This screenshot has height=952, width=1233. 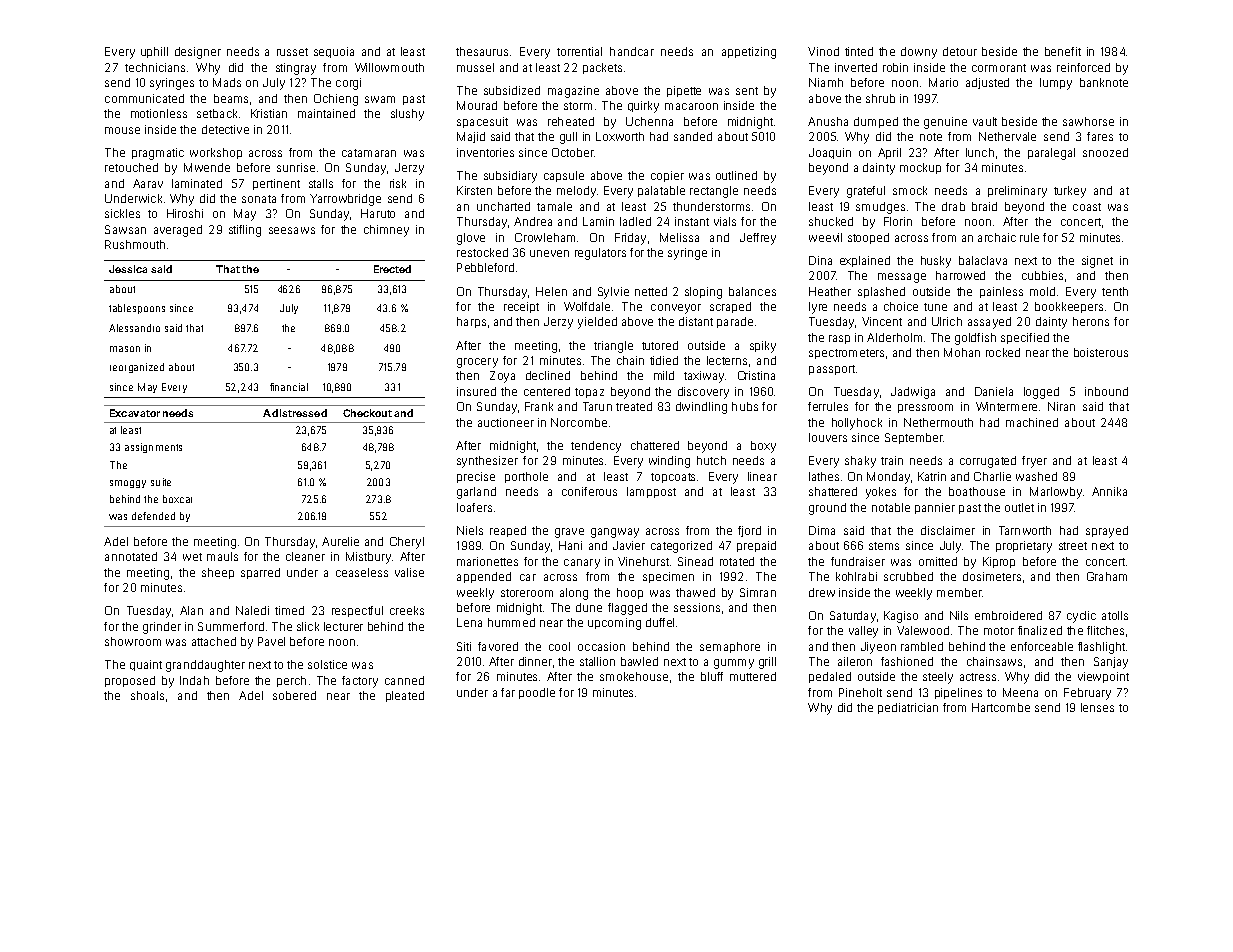 I want to click on Sinead, so click(x=695, y=561).
